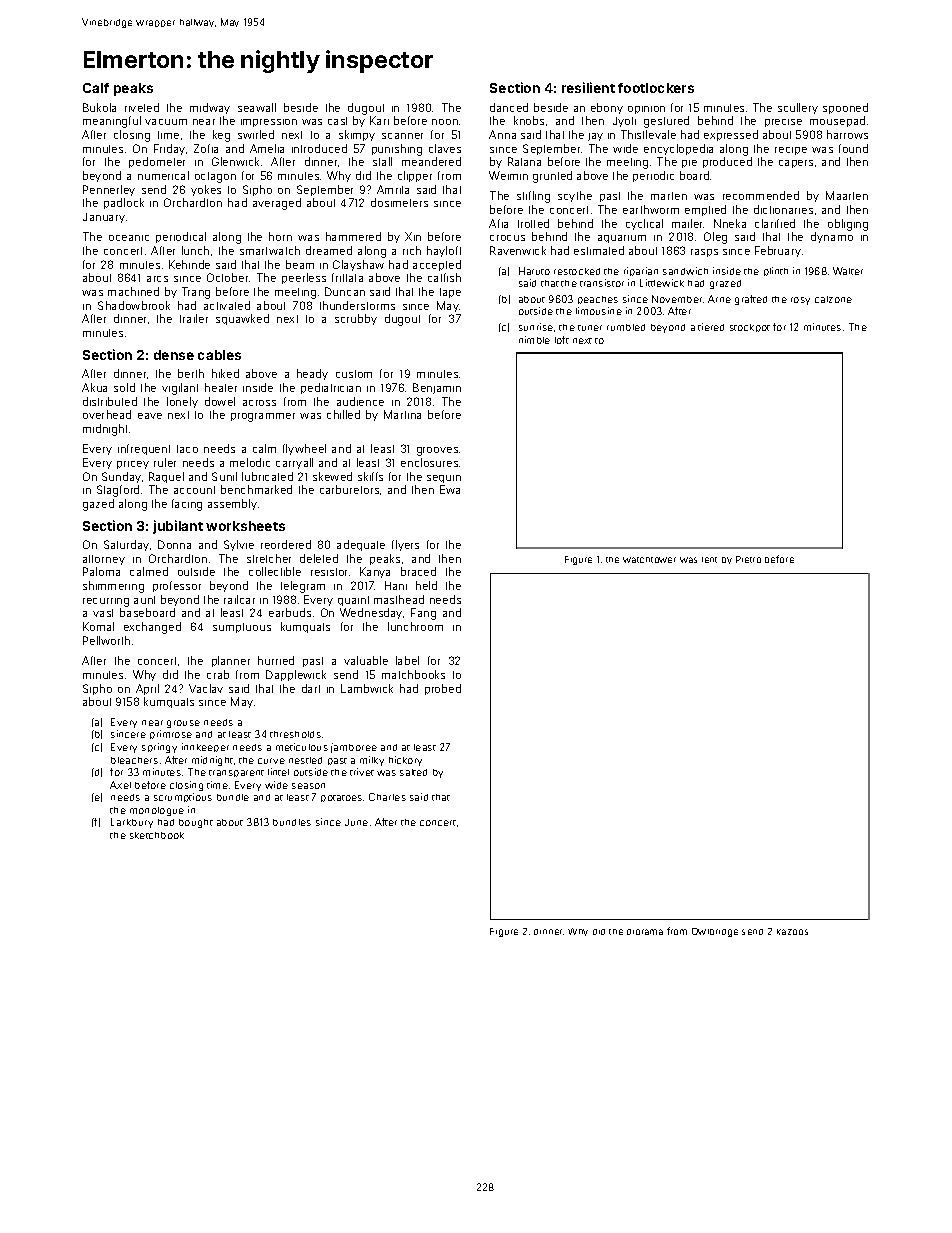 Image resolution: width=952 pixels, height=1233 pixels. Describe the element at coordinates (649, 560) in the image. I see `watchtower` at that location.
